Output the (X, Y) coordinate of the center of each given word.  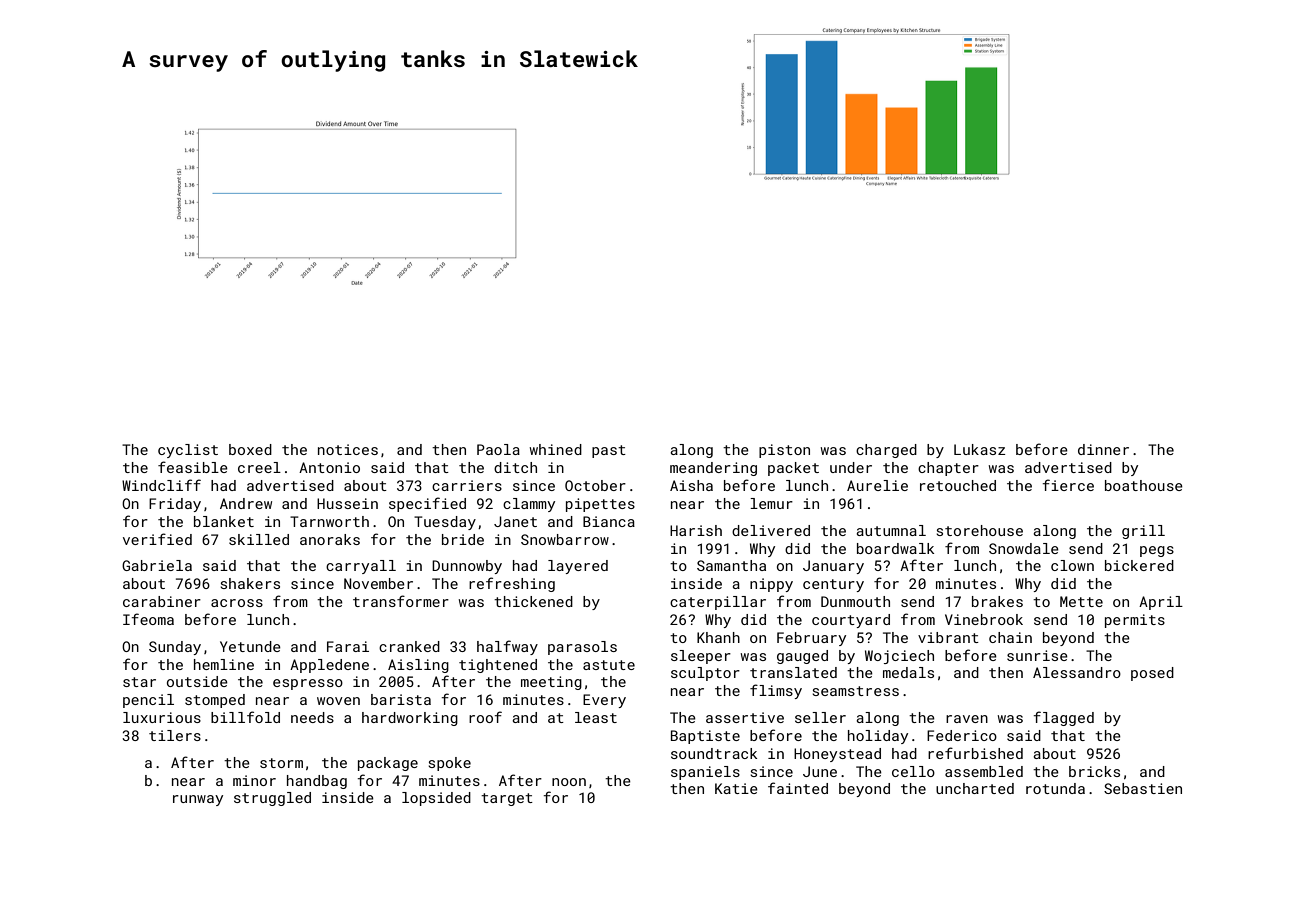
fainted (798, 788)
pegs (1157, 551)
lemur (771, 503)
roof (485, 717)
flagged (1063, 718)
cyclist (188, 451)
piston (784, 451)
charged (886, 451)
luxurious (162, 717)
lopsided (436, 799)
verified (157, 539)
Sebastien (1143, 788)
